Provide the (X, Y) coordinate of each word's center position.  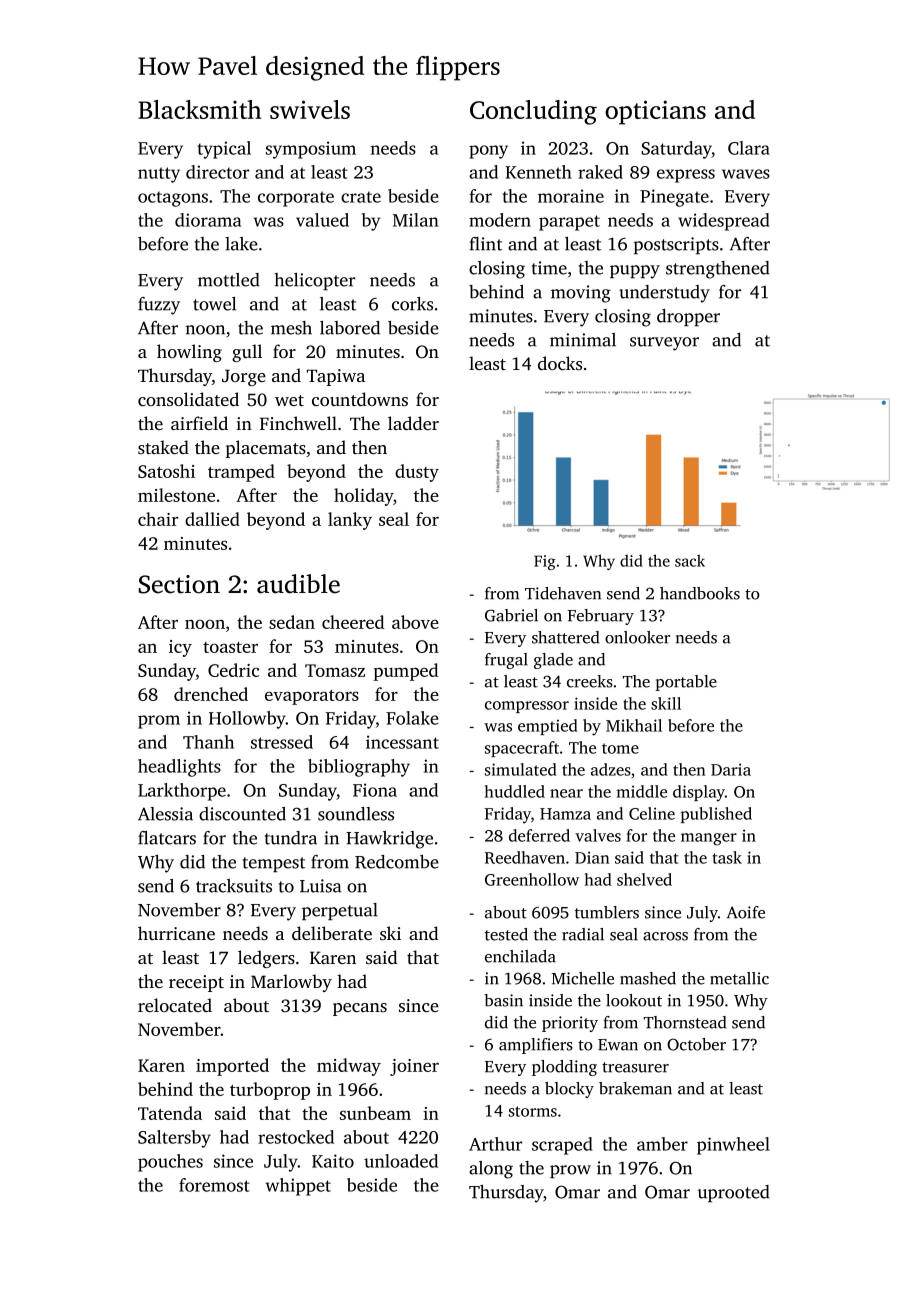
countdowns (360, 399)
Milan (415, 220)
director (217, 172)
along (491, 1170)
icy (180, 648)
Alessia (165, 814)
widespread (724, 222)
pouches (170, 1163)
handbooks (700, 593)
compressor (527, 707)
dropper (688, 317)
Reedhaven (525, 857)
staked (163, 447)
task (727, 857)
